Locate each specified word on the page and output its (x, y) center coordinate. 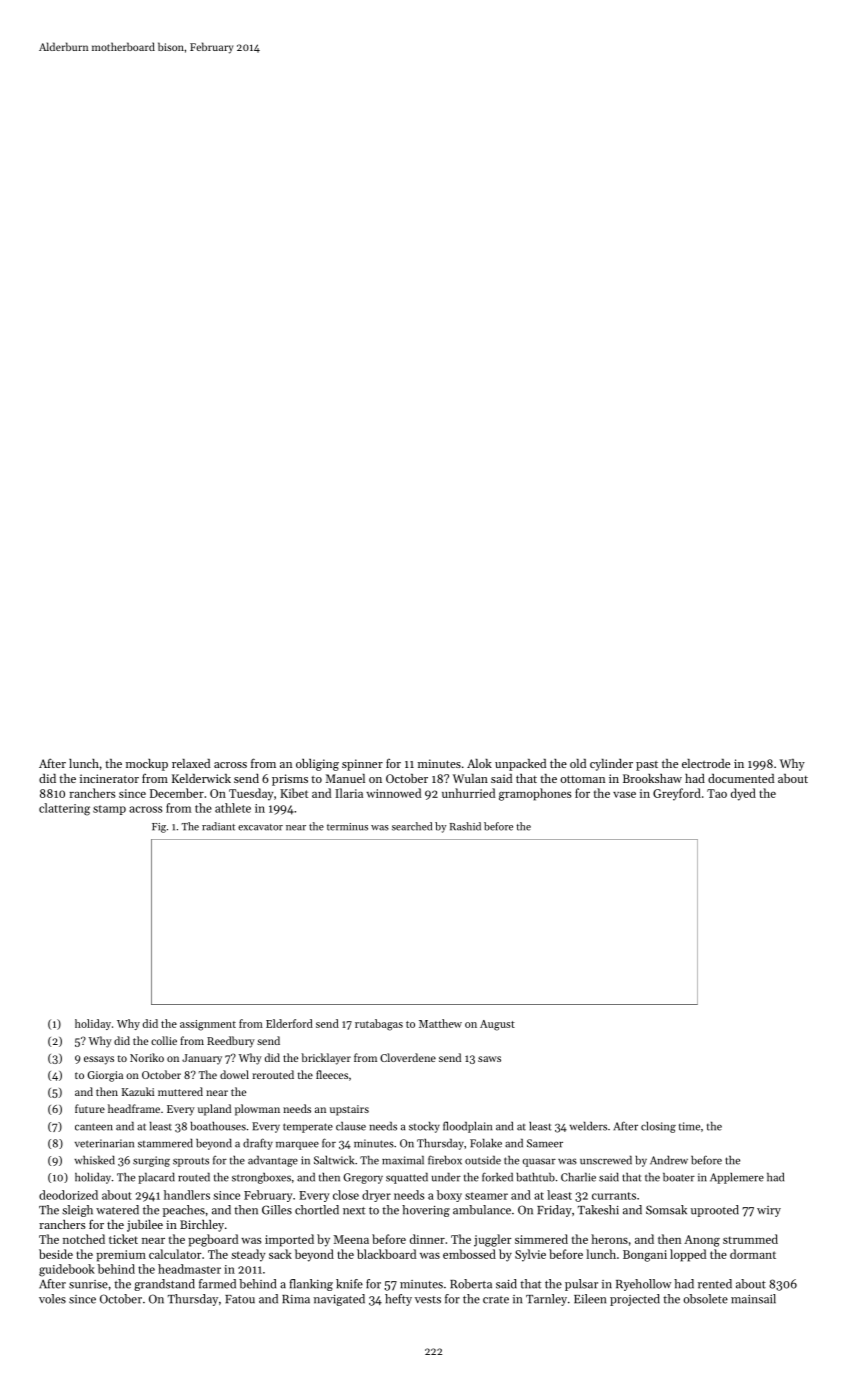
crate (496, 1300)
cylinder (611, 765)
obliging (317, 765)
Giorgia (105, 1076)
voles (52, 1299)
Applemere (737, 1178)
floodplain (467, 1127)
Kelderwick (201, 778)
